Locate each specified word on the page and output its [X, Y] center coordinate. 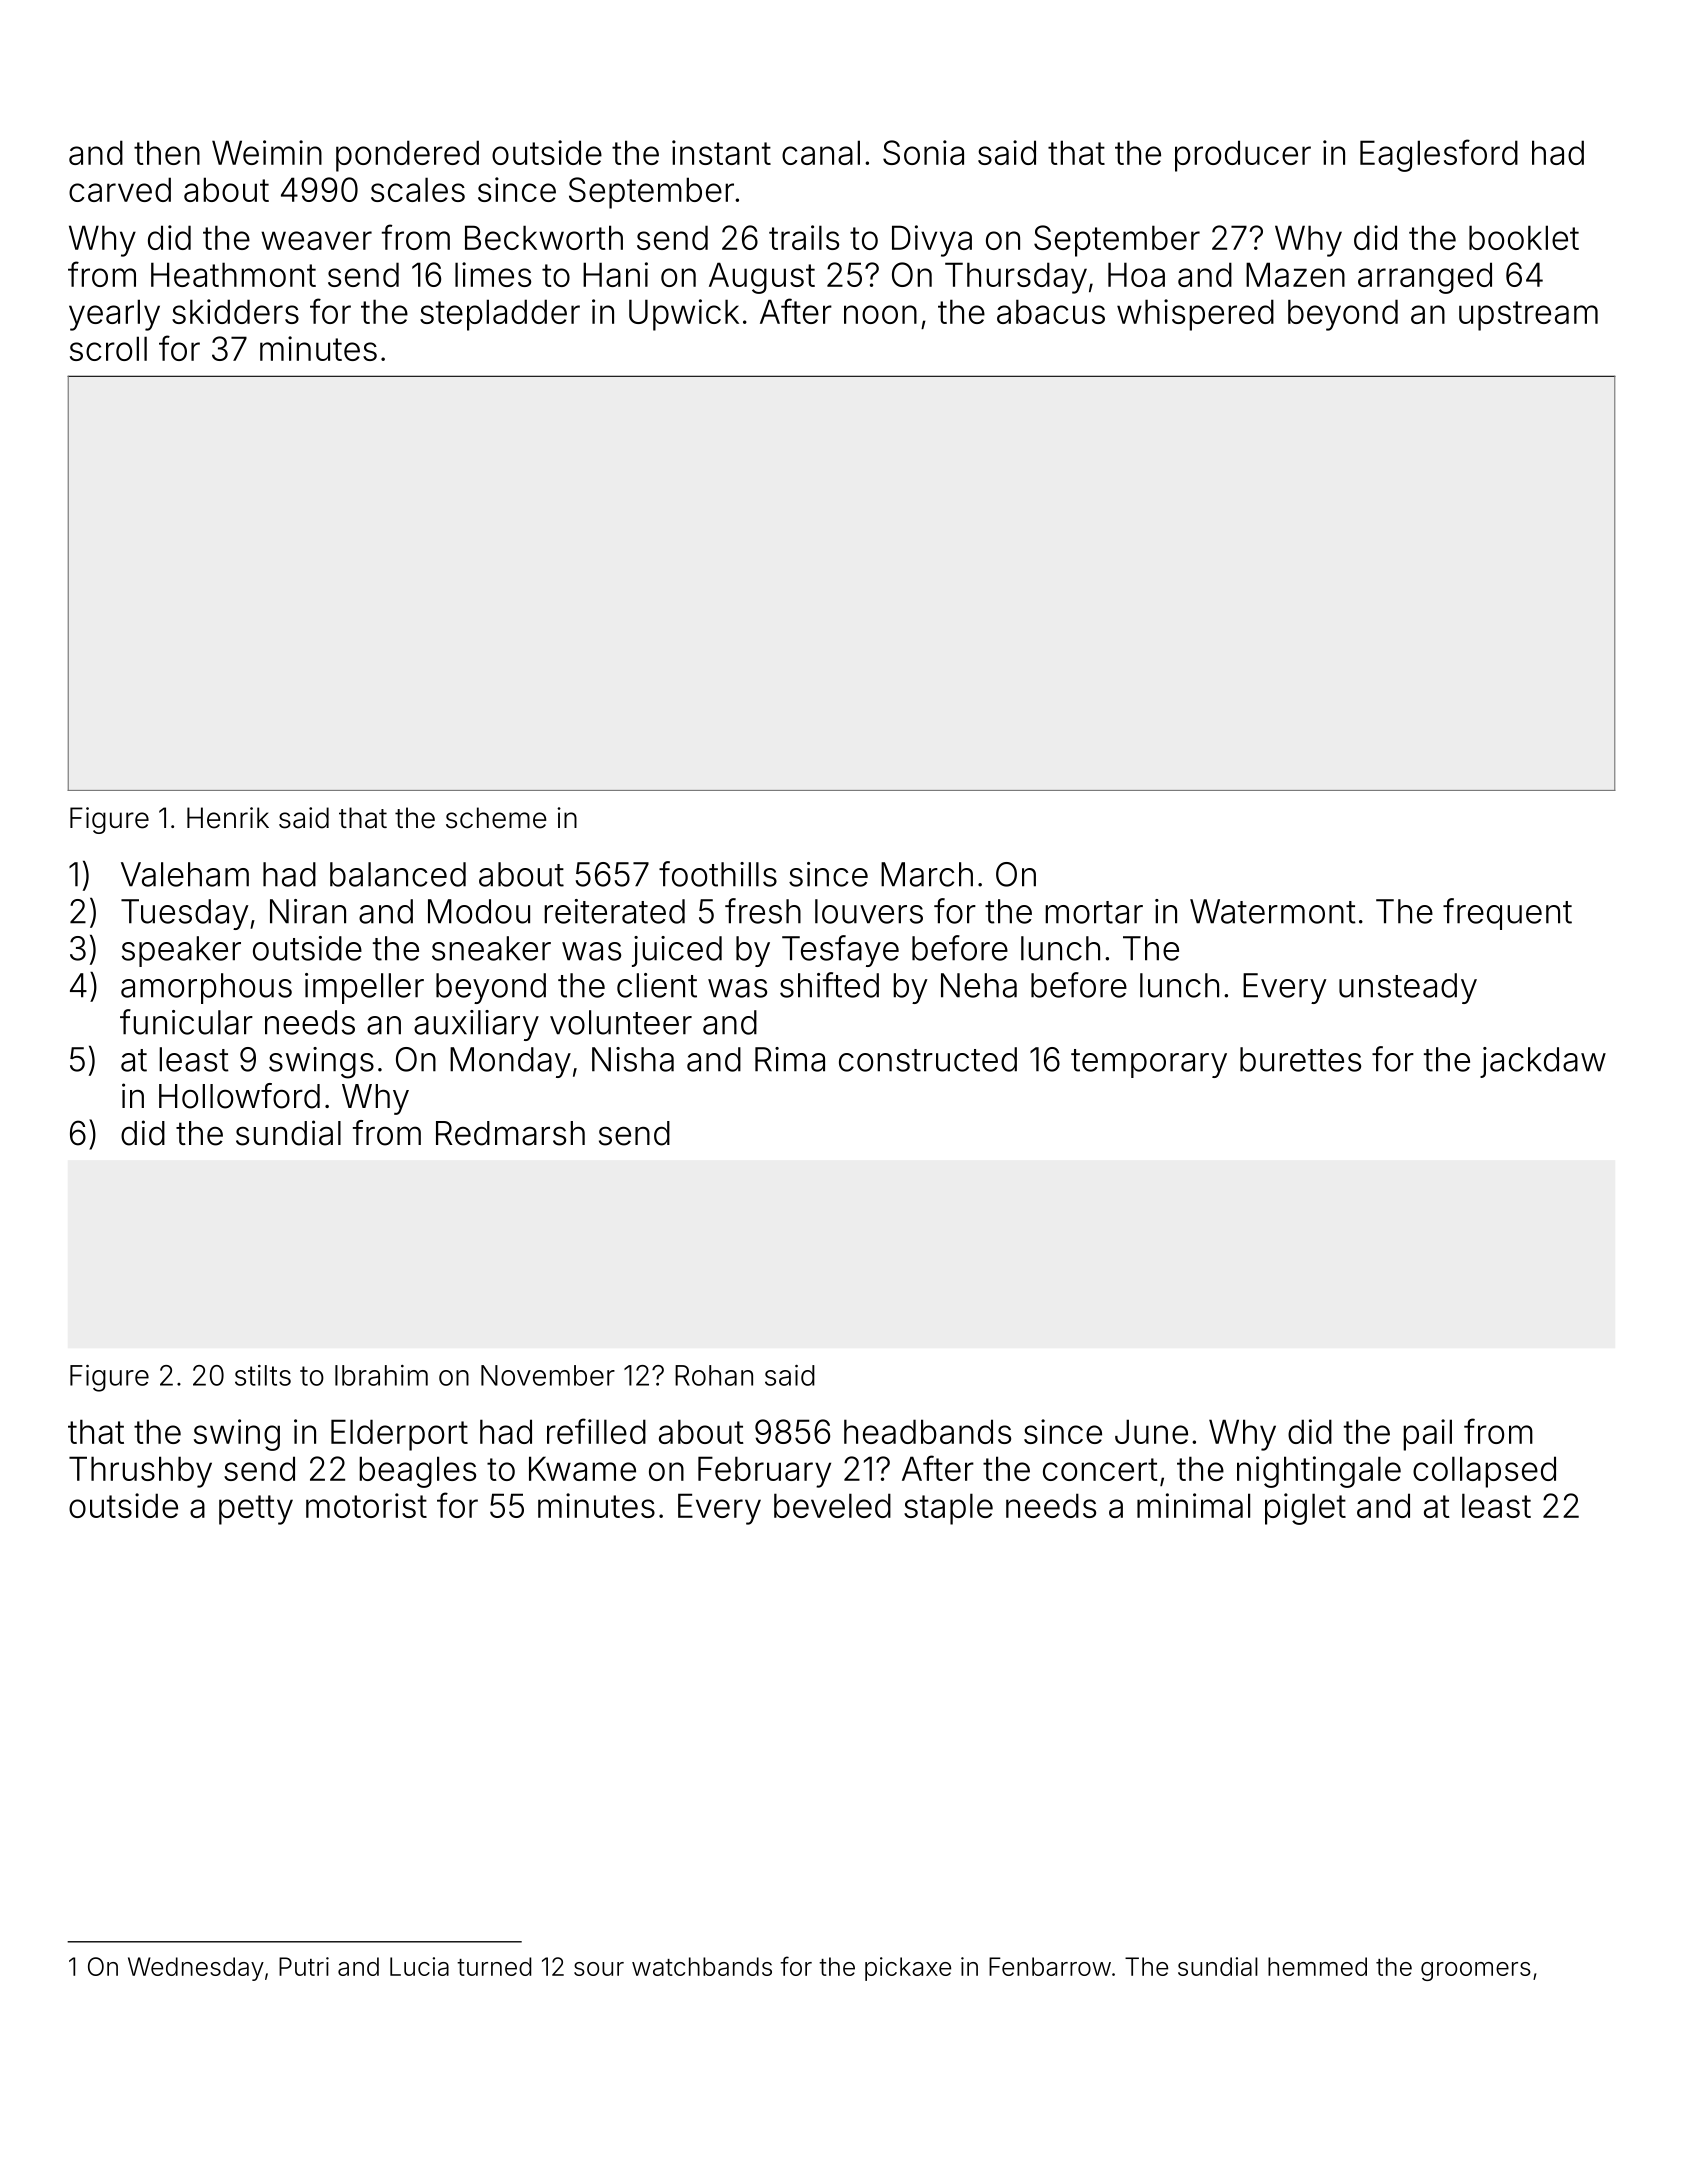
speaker [181, 951]
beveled [832, 1505]
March [927, 874]
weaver [316, 240]
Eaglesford [1439, 155]
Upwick [684, 315]
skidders [235, 311]
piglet [1305, 1509]
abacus [1051, 311]
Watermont [1273, 911]
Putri [304, 1966]
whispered [1195, 315]
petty [256, 1510]
